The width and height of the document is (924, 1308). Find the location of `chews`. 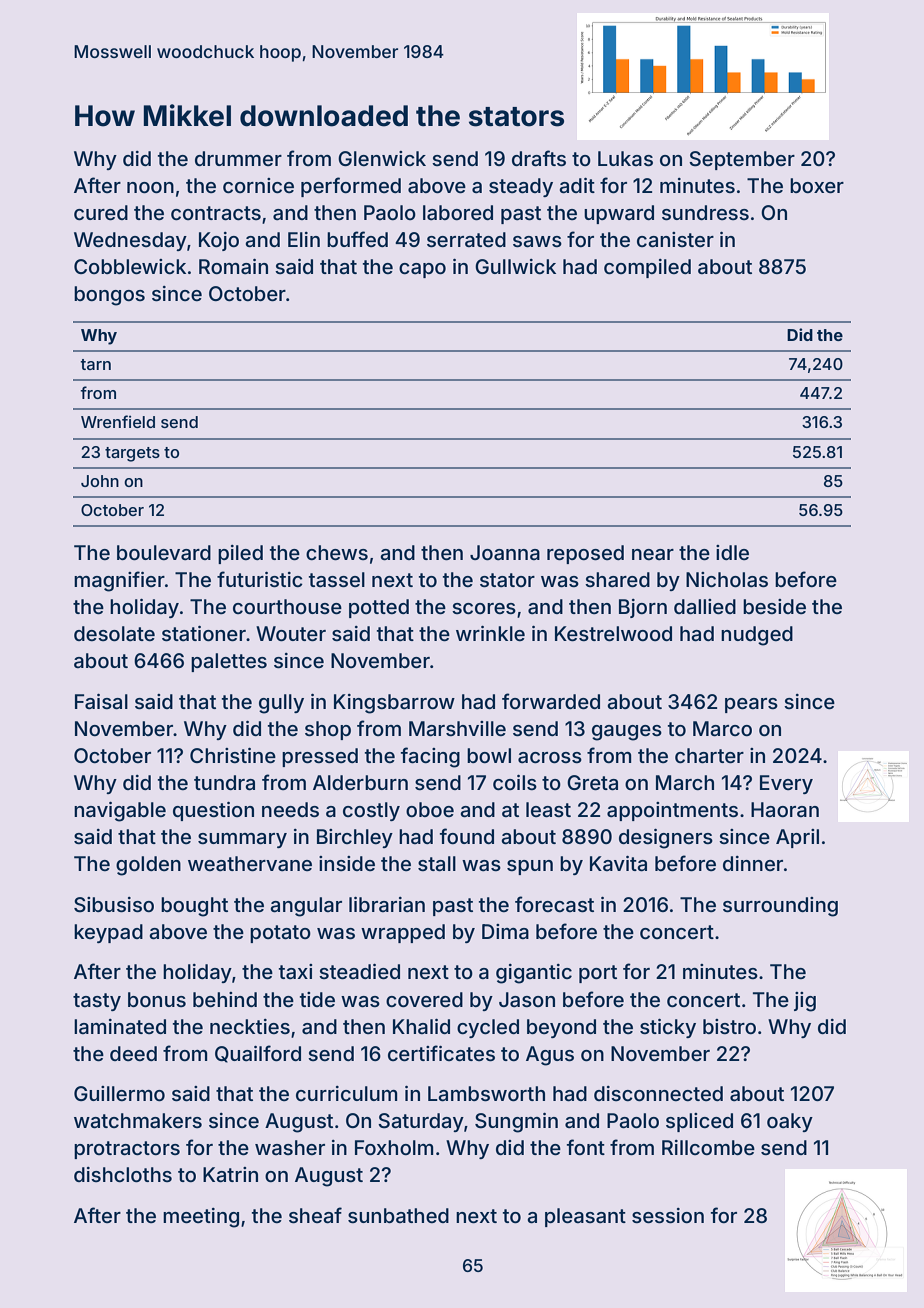

chews is located at coordinates (337, 552).
